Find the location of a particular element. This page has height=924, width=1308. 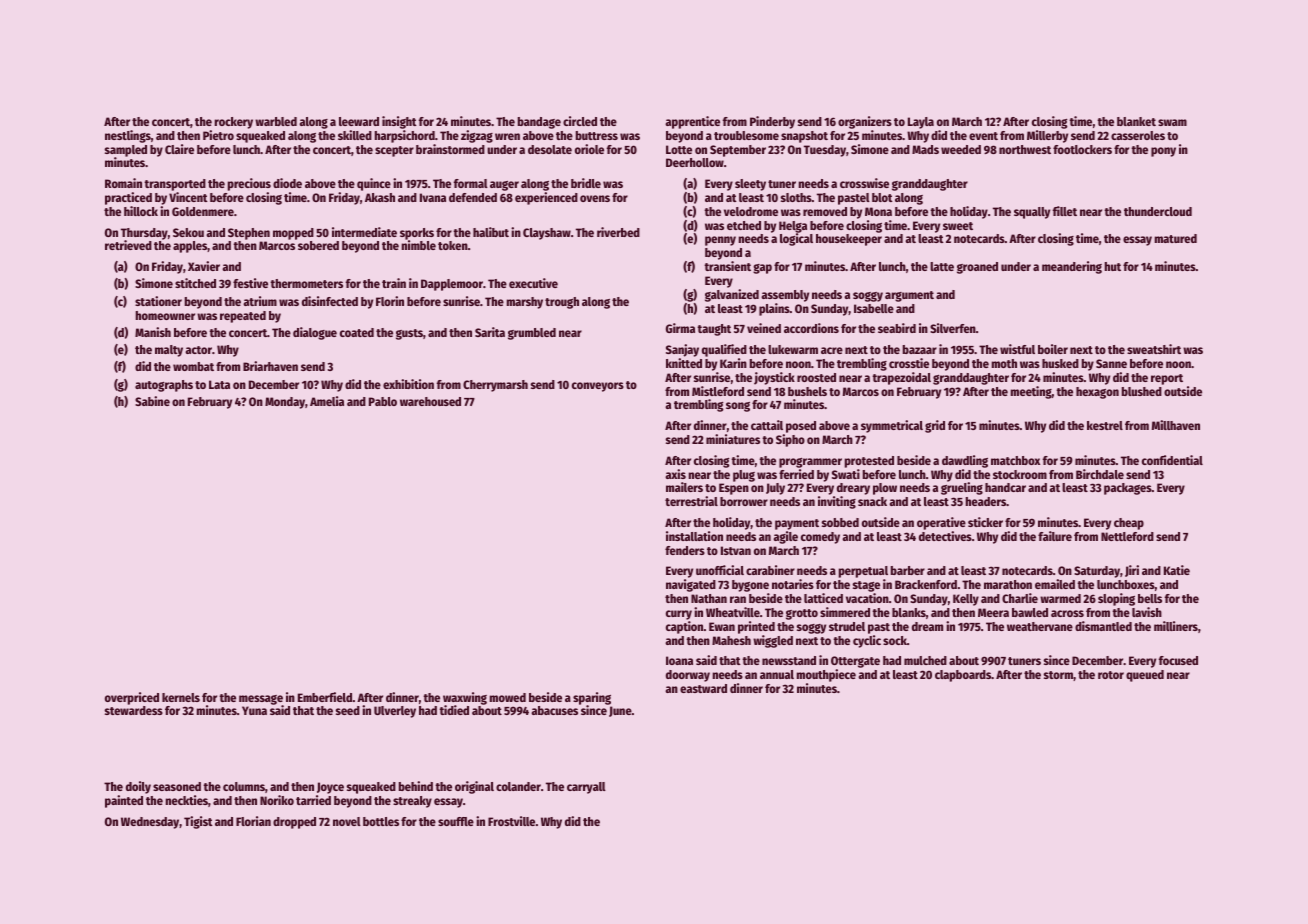

seasoned is located at coordinates (177, 786).
